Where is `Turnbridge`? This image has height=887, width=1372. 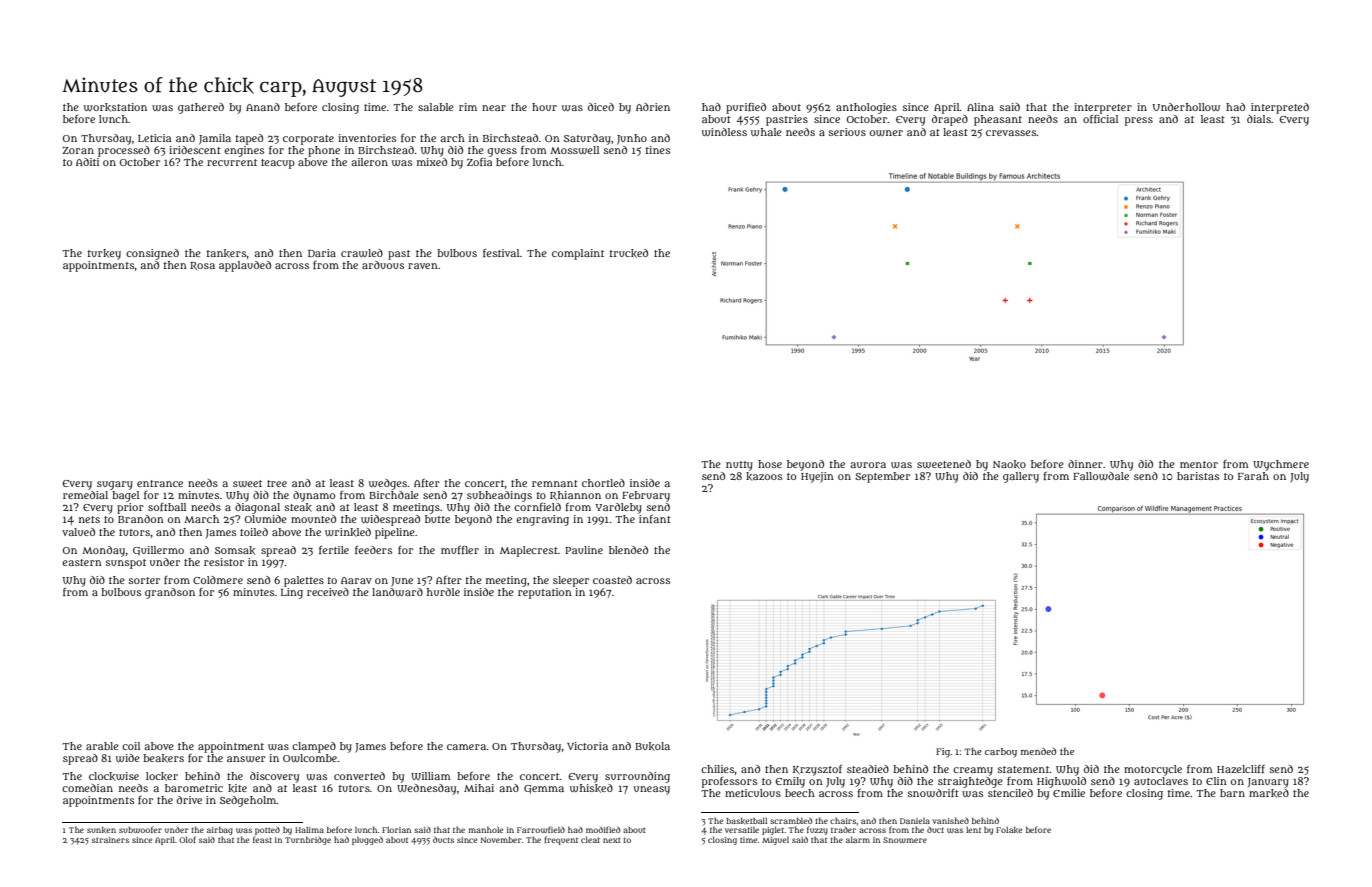 Turnbridge is located at coordinates (308, 840).
